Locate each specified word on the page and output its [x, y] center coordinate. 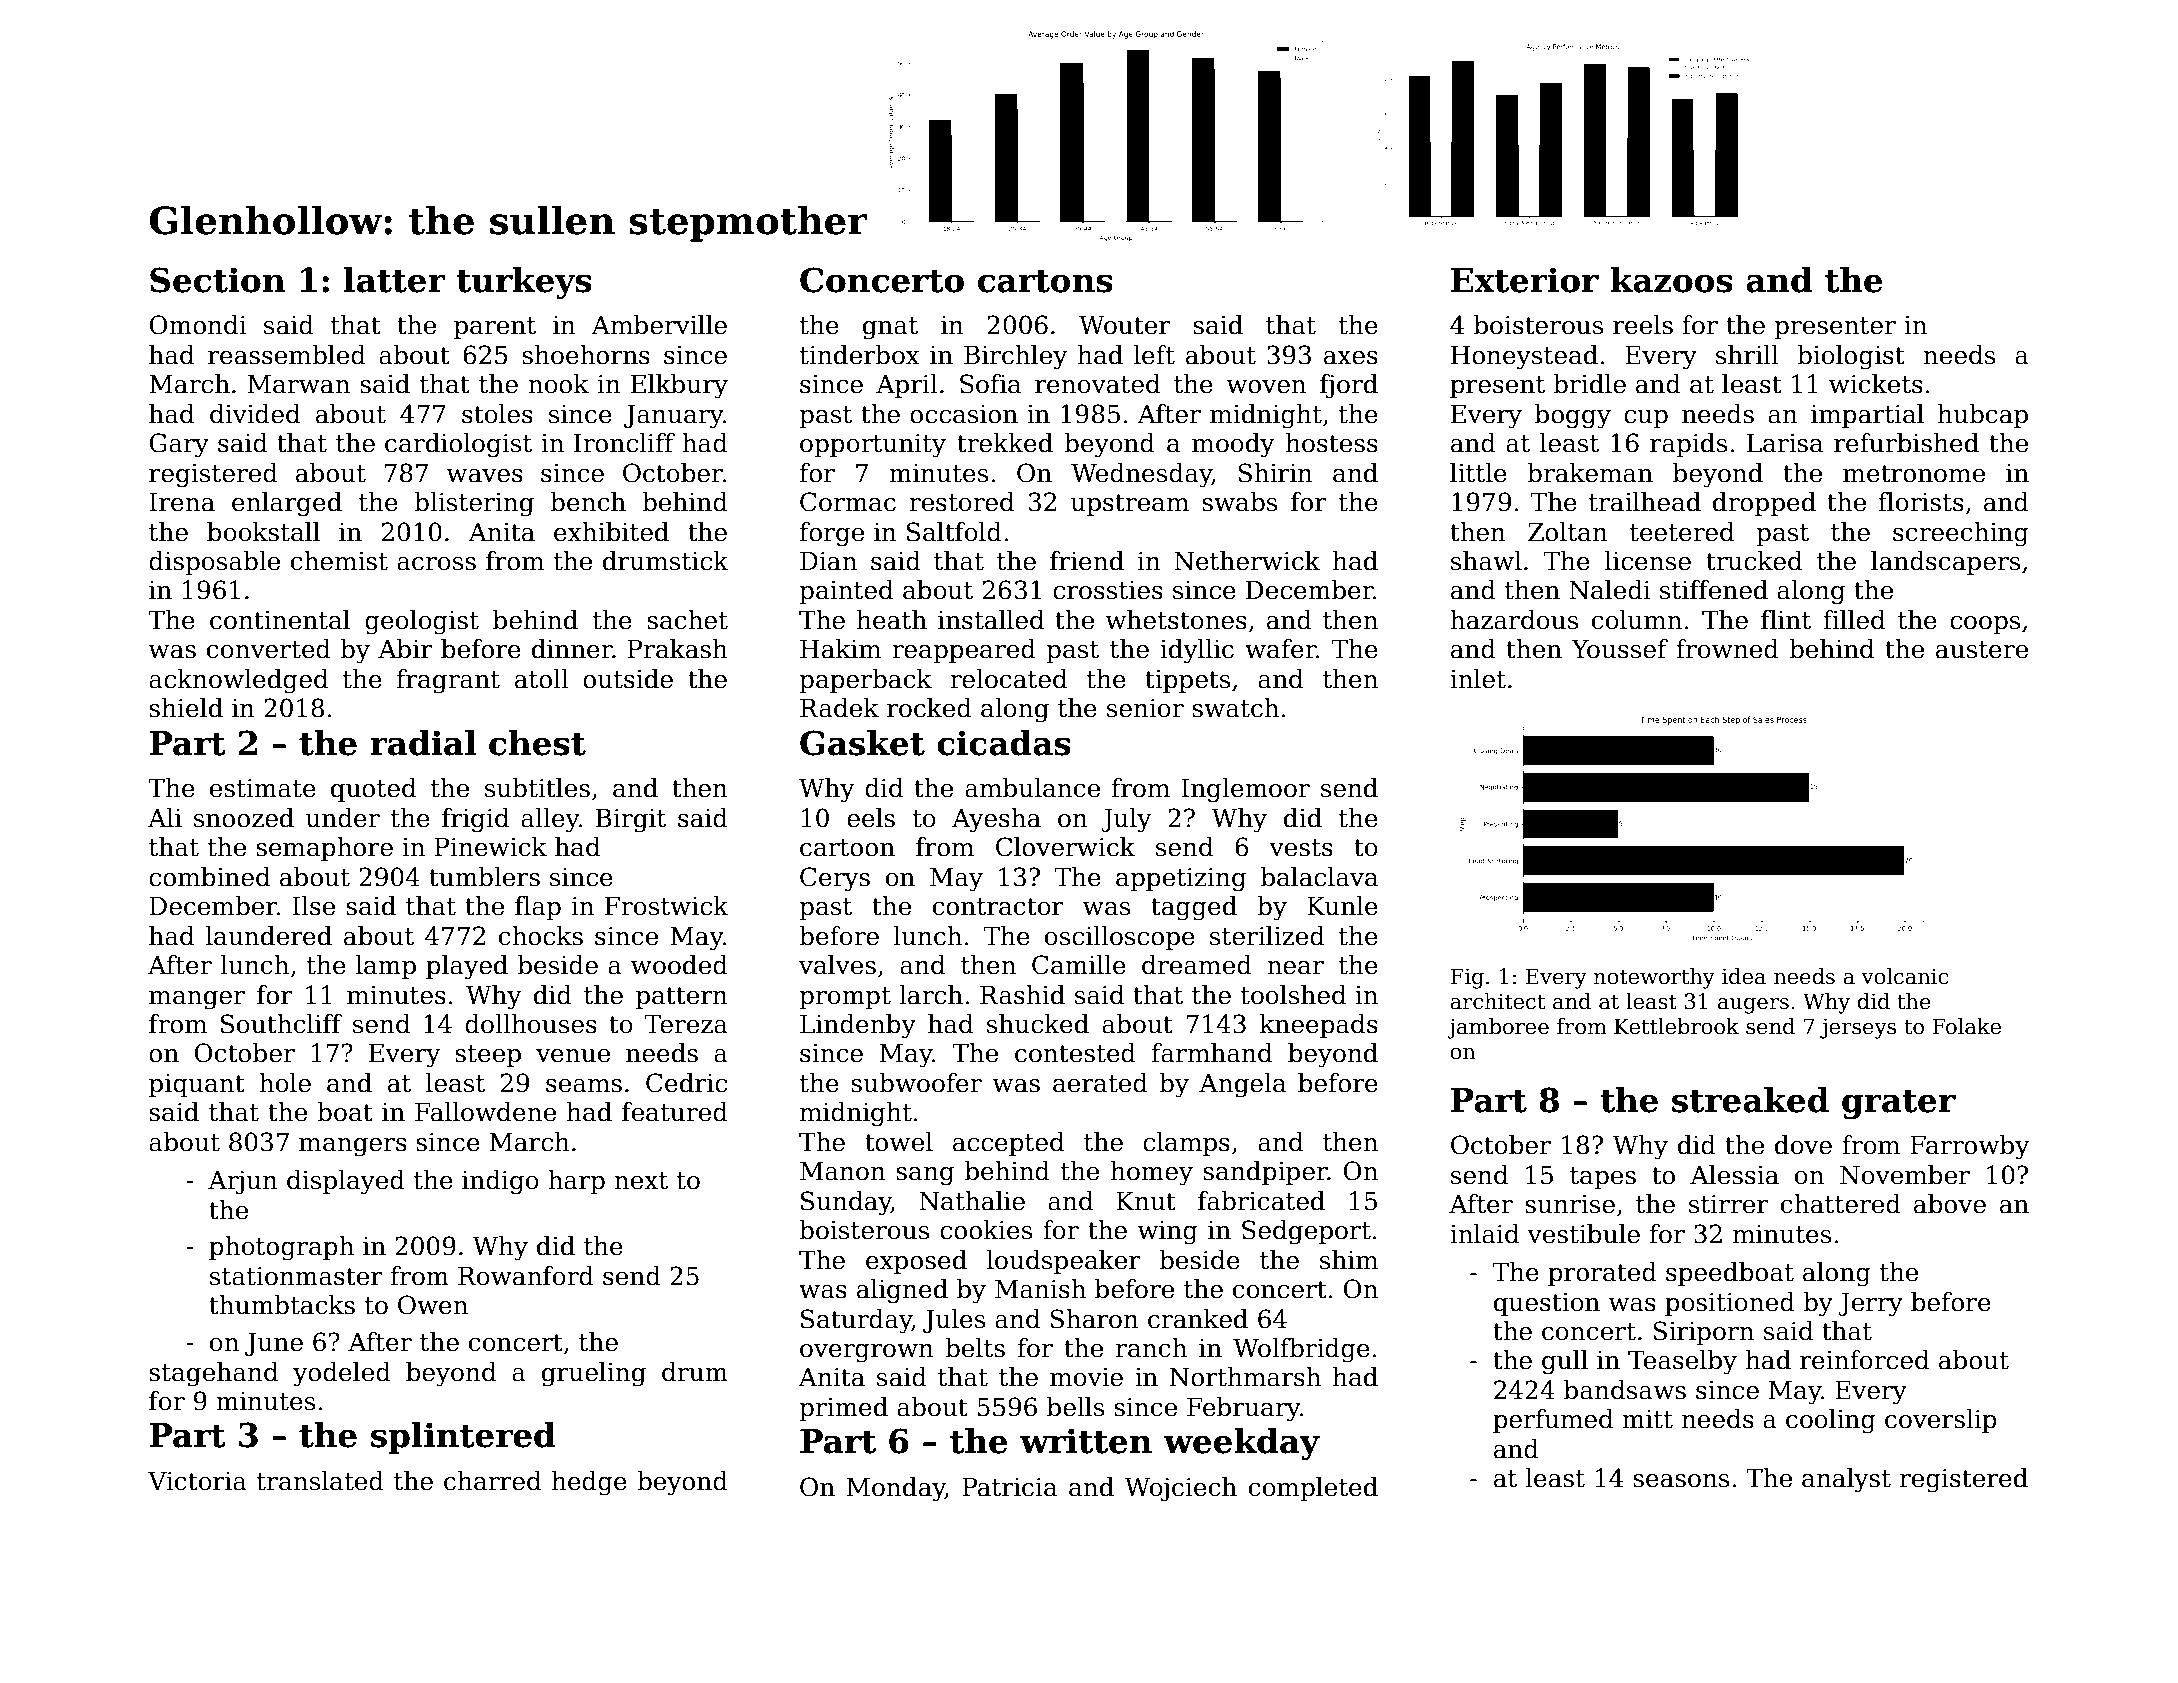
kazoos [1671, 280]
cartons [1045, 281]
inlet [1478, 679]
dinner [572, 649]
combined [209, 877]
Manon [843, 1171]
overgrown [867, 1353]
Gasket [862, 743]
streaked [1750, 1100]
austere [1982, 650]
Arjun [243, 1183]
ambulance [1032, 788]
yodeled [342, 1374]
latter [395, 280]
